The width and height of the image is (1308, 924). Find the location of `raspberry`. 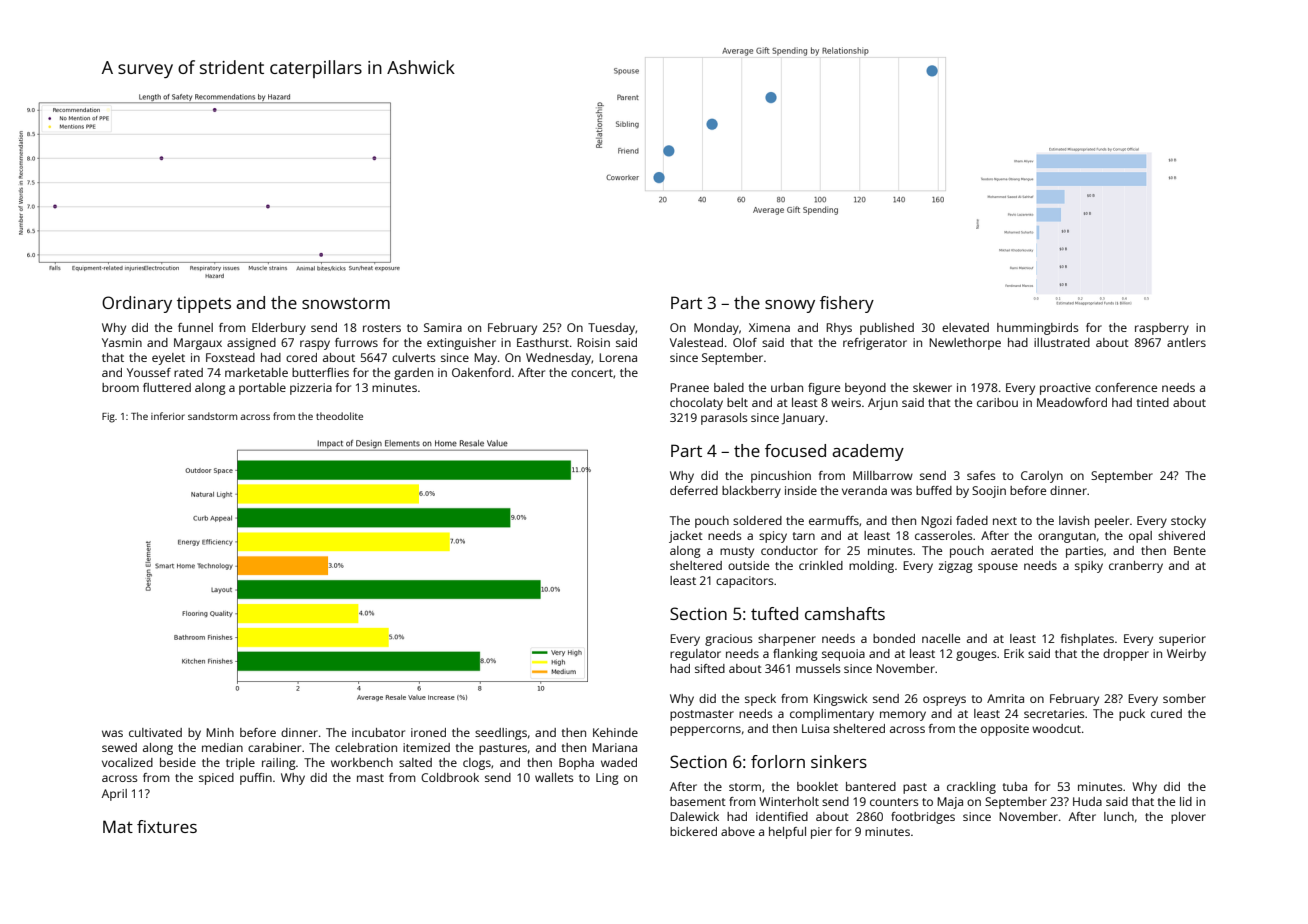

raspberry is located at coordinates (1162, 329).
